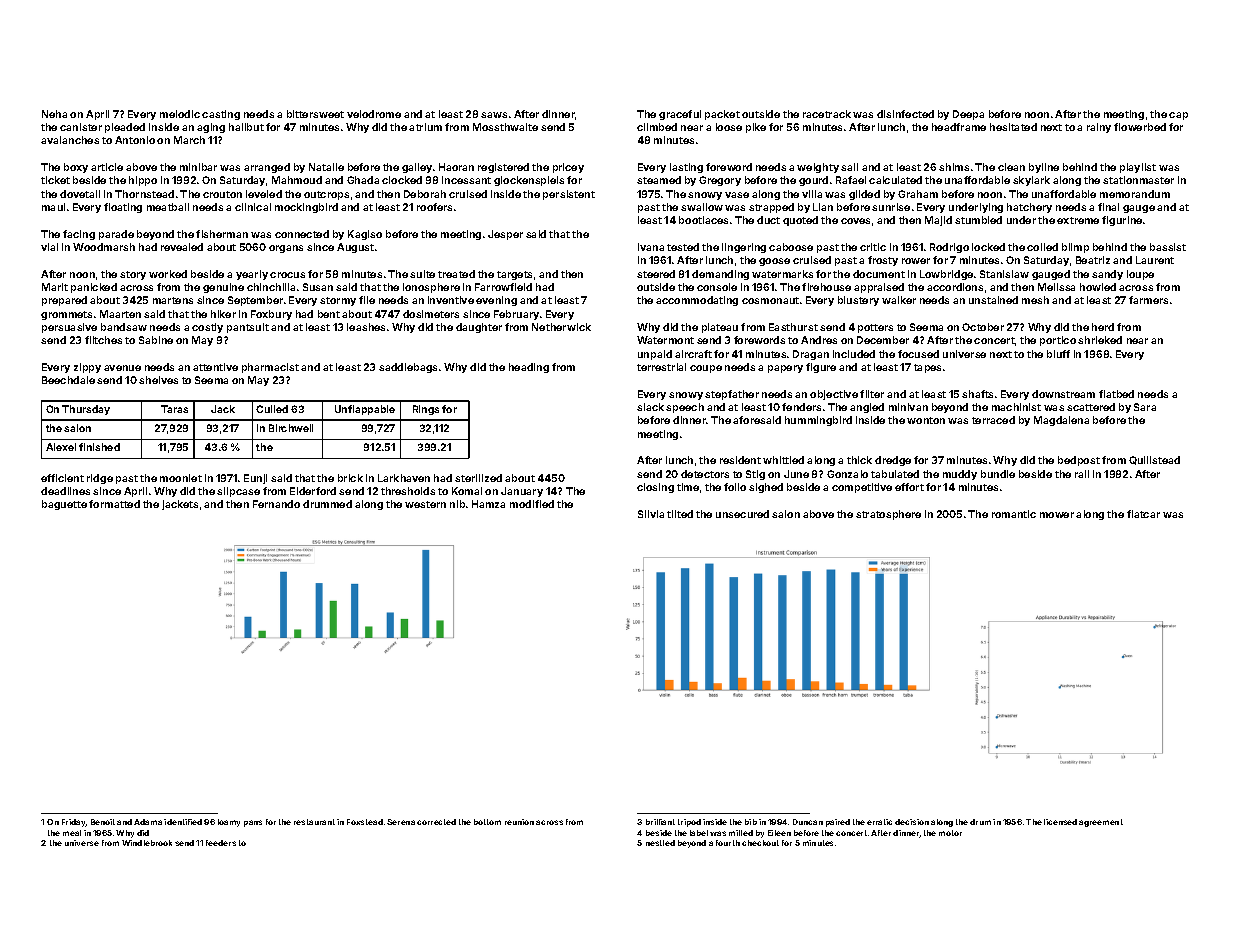  What do you see at coordinates (425, 194) in the screenshot?
I see `Deborah` at bounding box center [425, 194].
